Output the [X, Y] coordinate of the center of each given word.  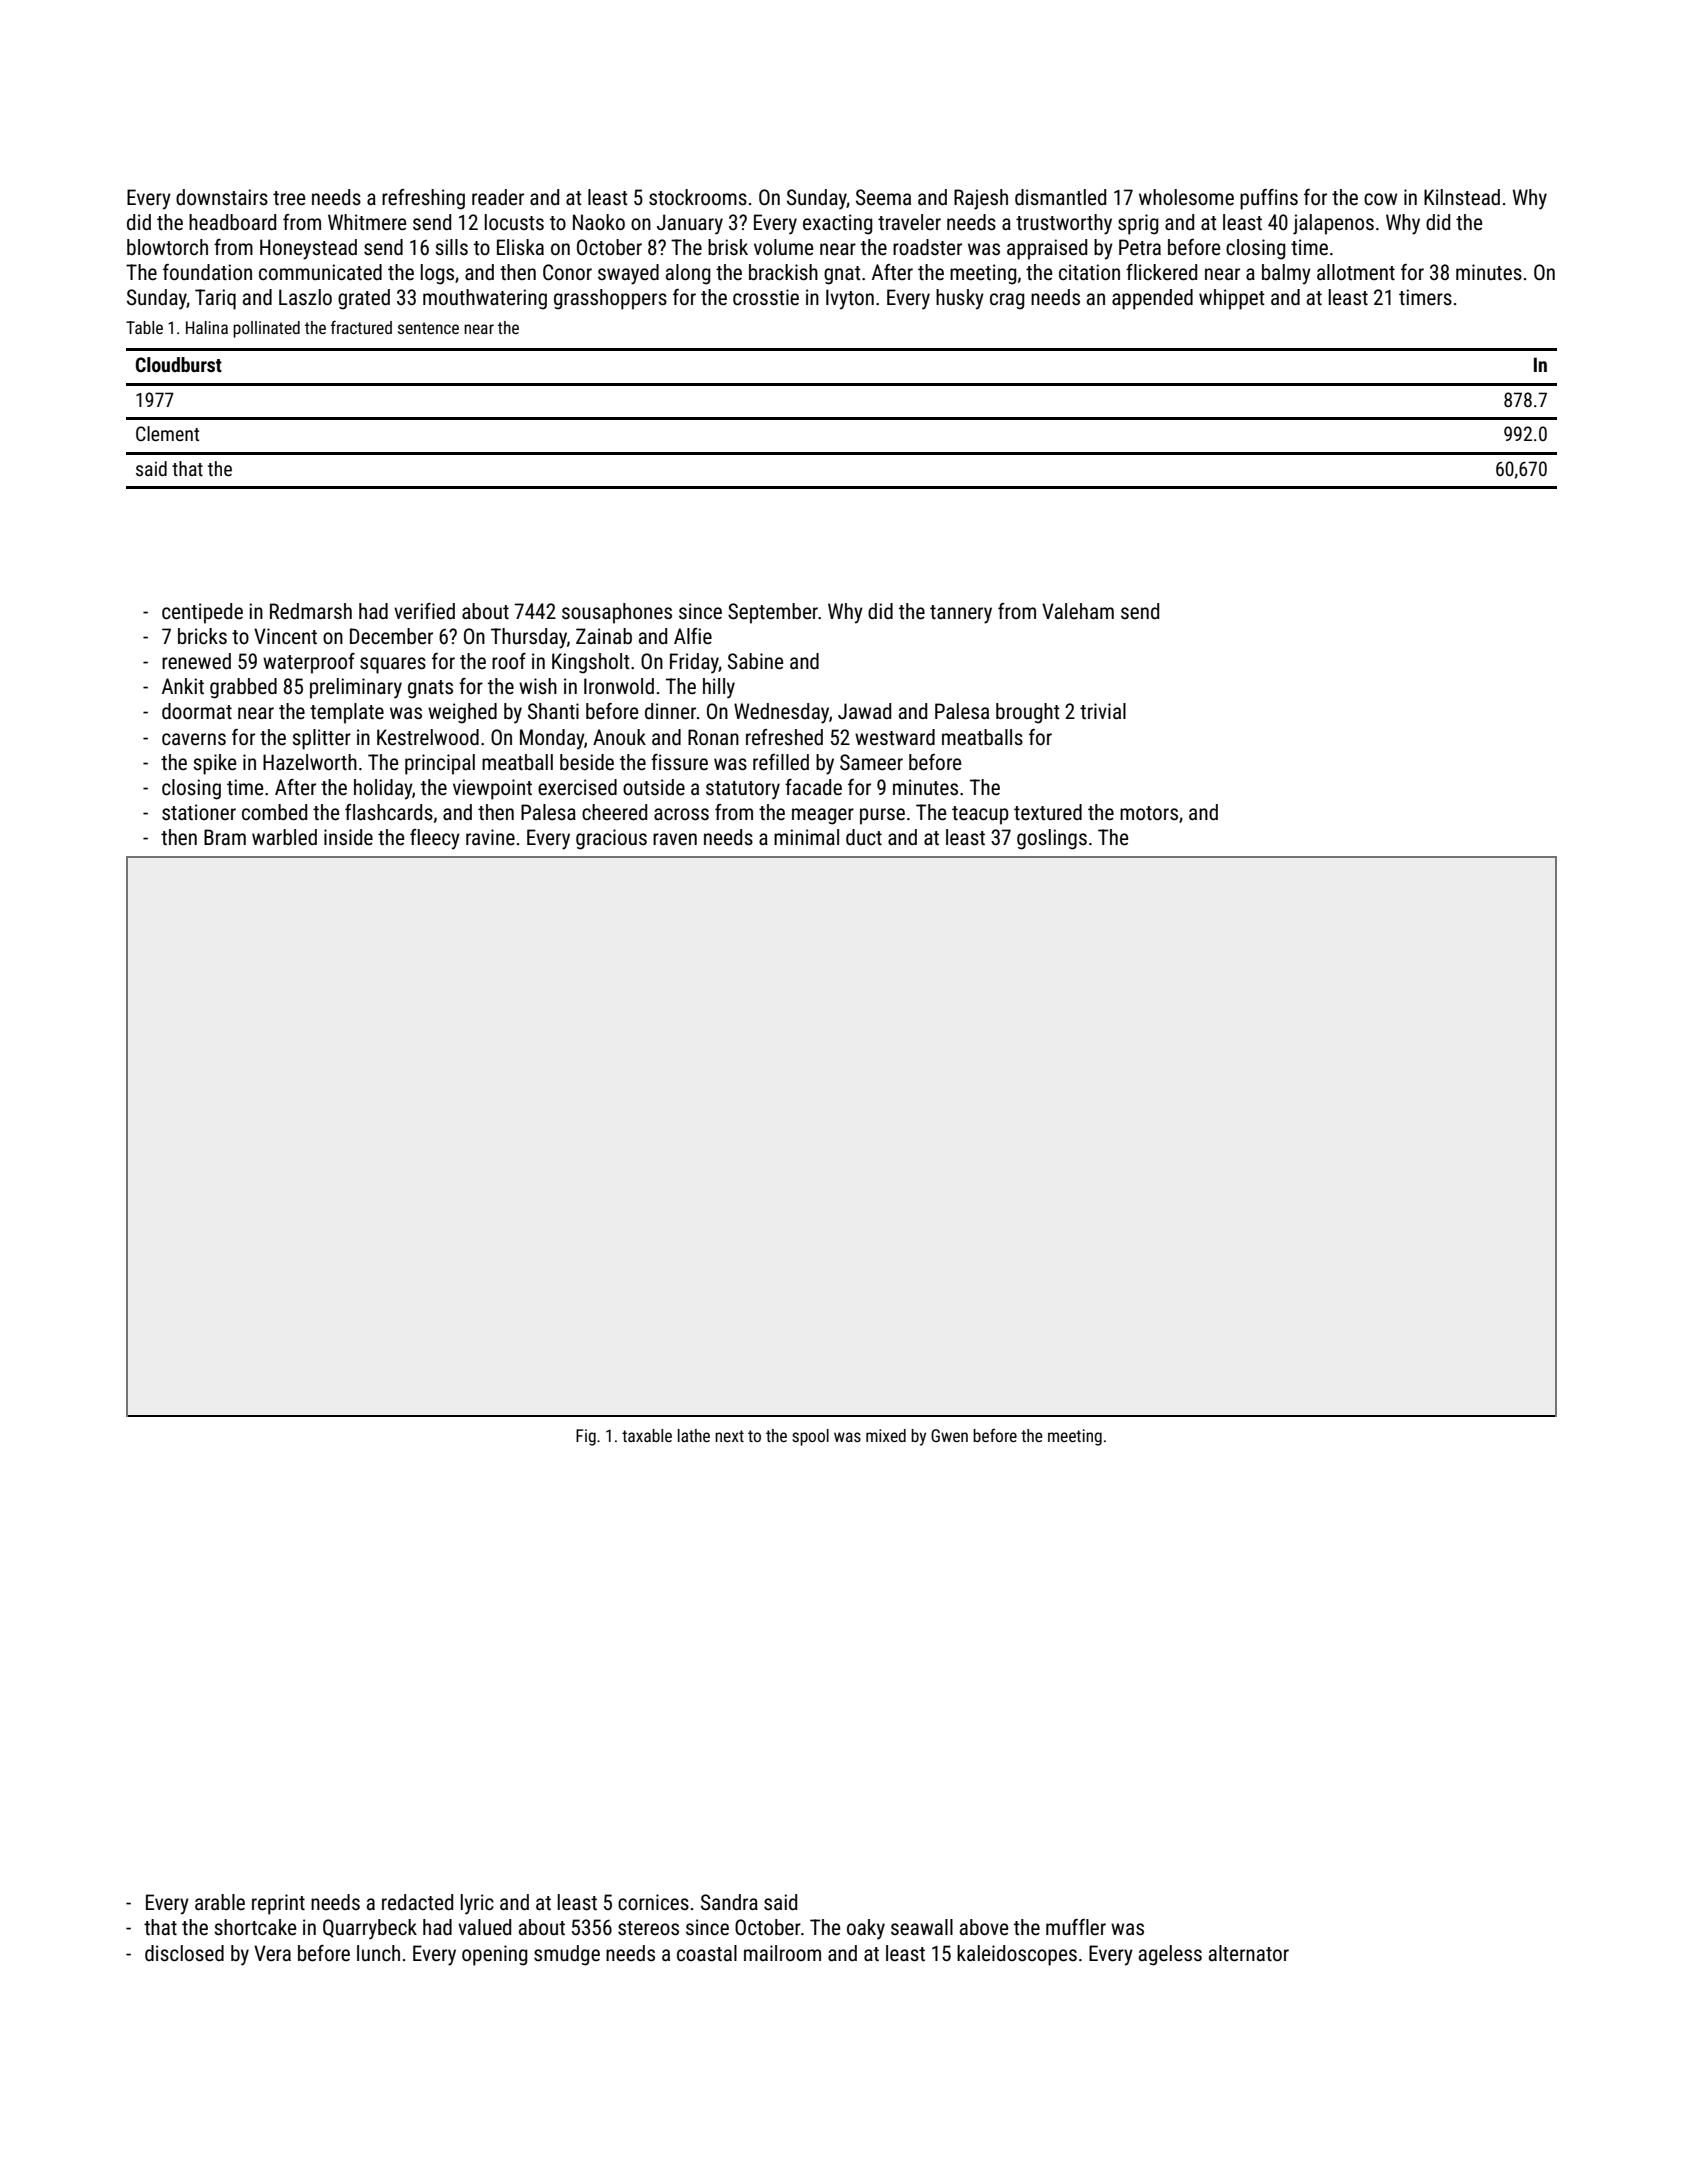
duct [864, 837]
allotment [1356, 272]
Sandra [729, 1902]
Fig [586, 1437]
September [773, 613]
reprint [278, 1904]
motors [1149, 813]
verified [424, 611]
